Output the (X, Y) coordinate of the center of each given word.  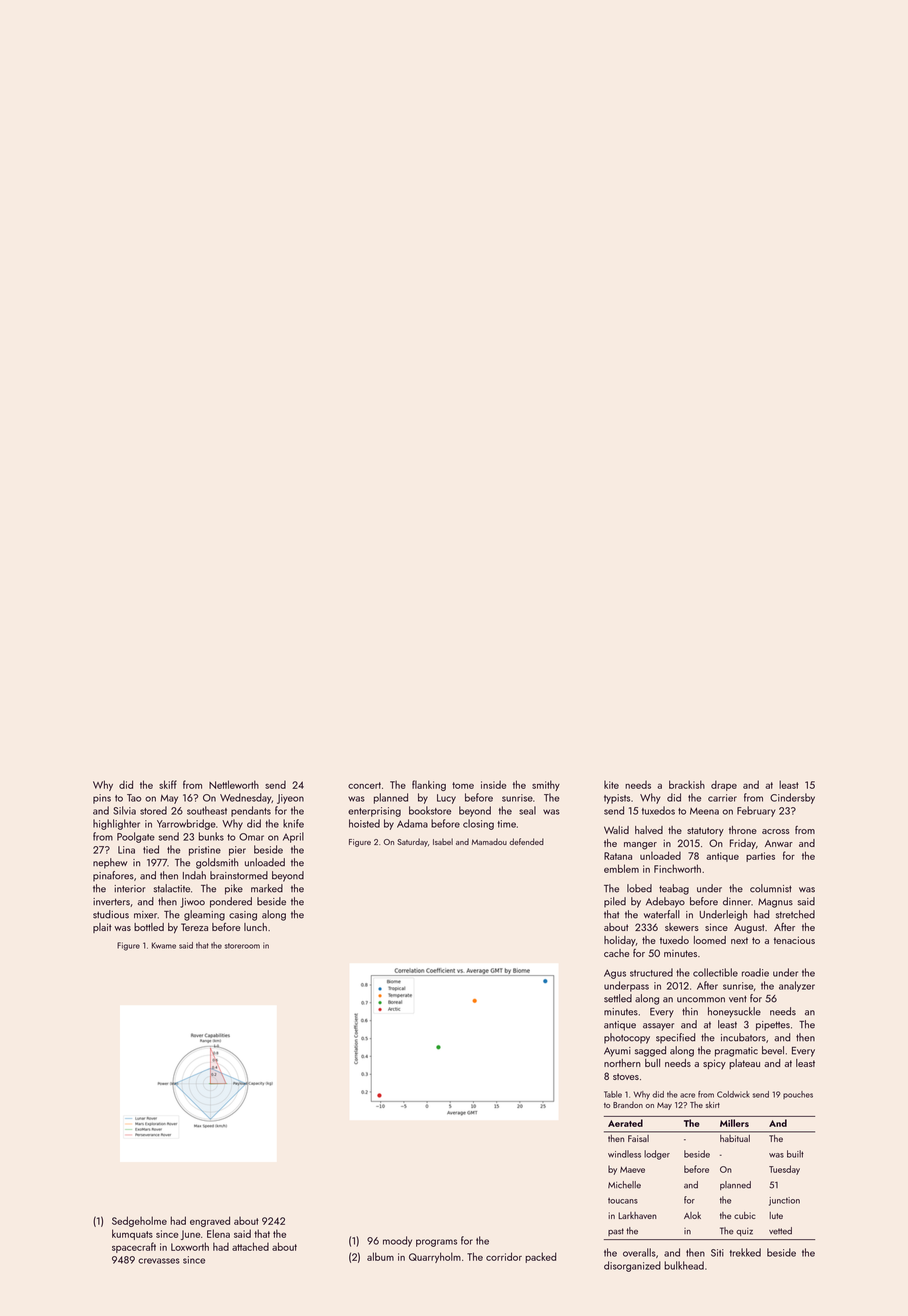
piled (615, 902)
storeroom (242, 946)
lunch (255, 927)
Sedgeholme (139, 1221)
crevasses (159, 1261)
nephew (110, 863)
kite (611, 785)
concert (364, 785)
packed (540, 1257)
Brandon (628, 1104)
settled (618, 998)
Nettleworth (234, 784)
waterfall (662, 914)
